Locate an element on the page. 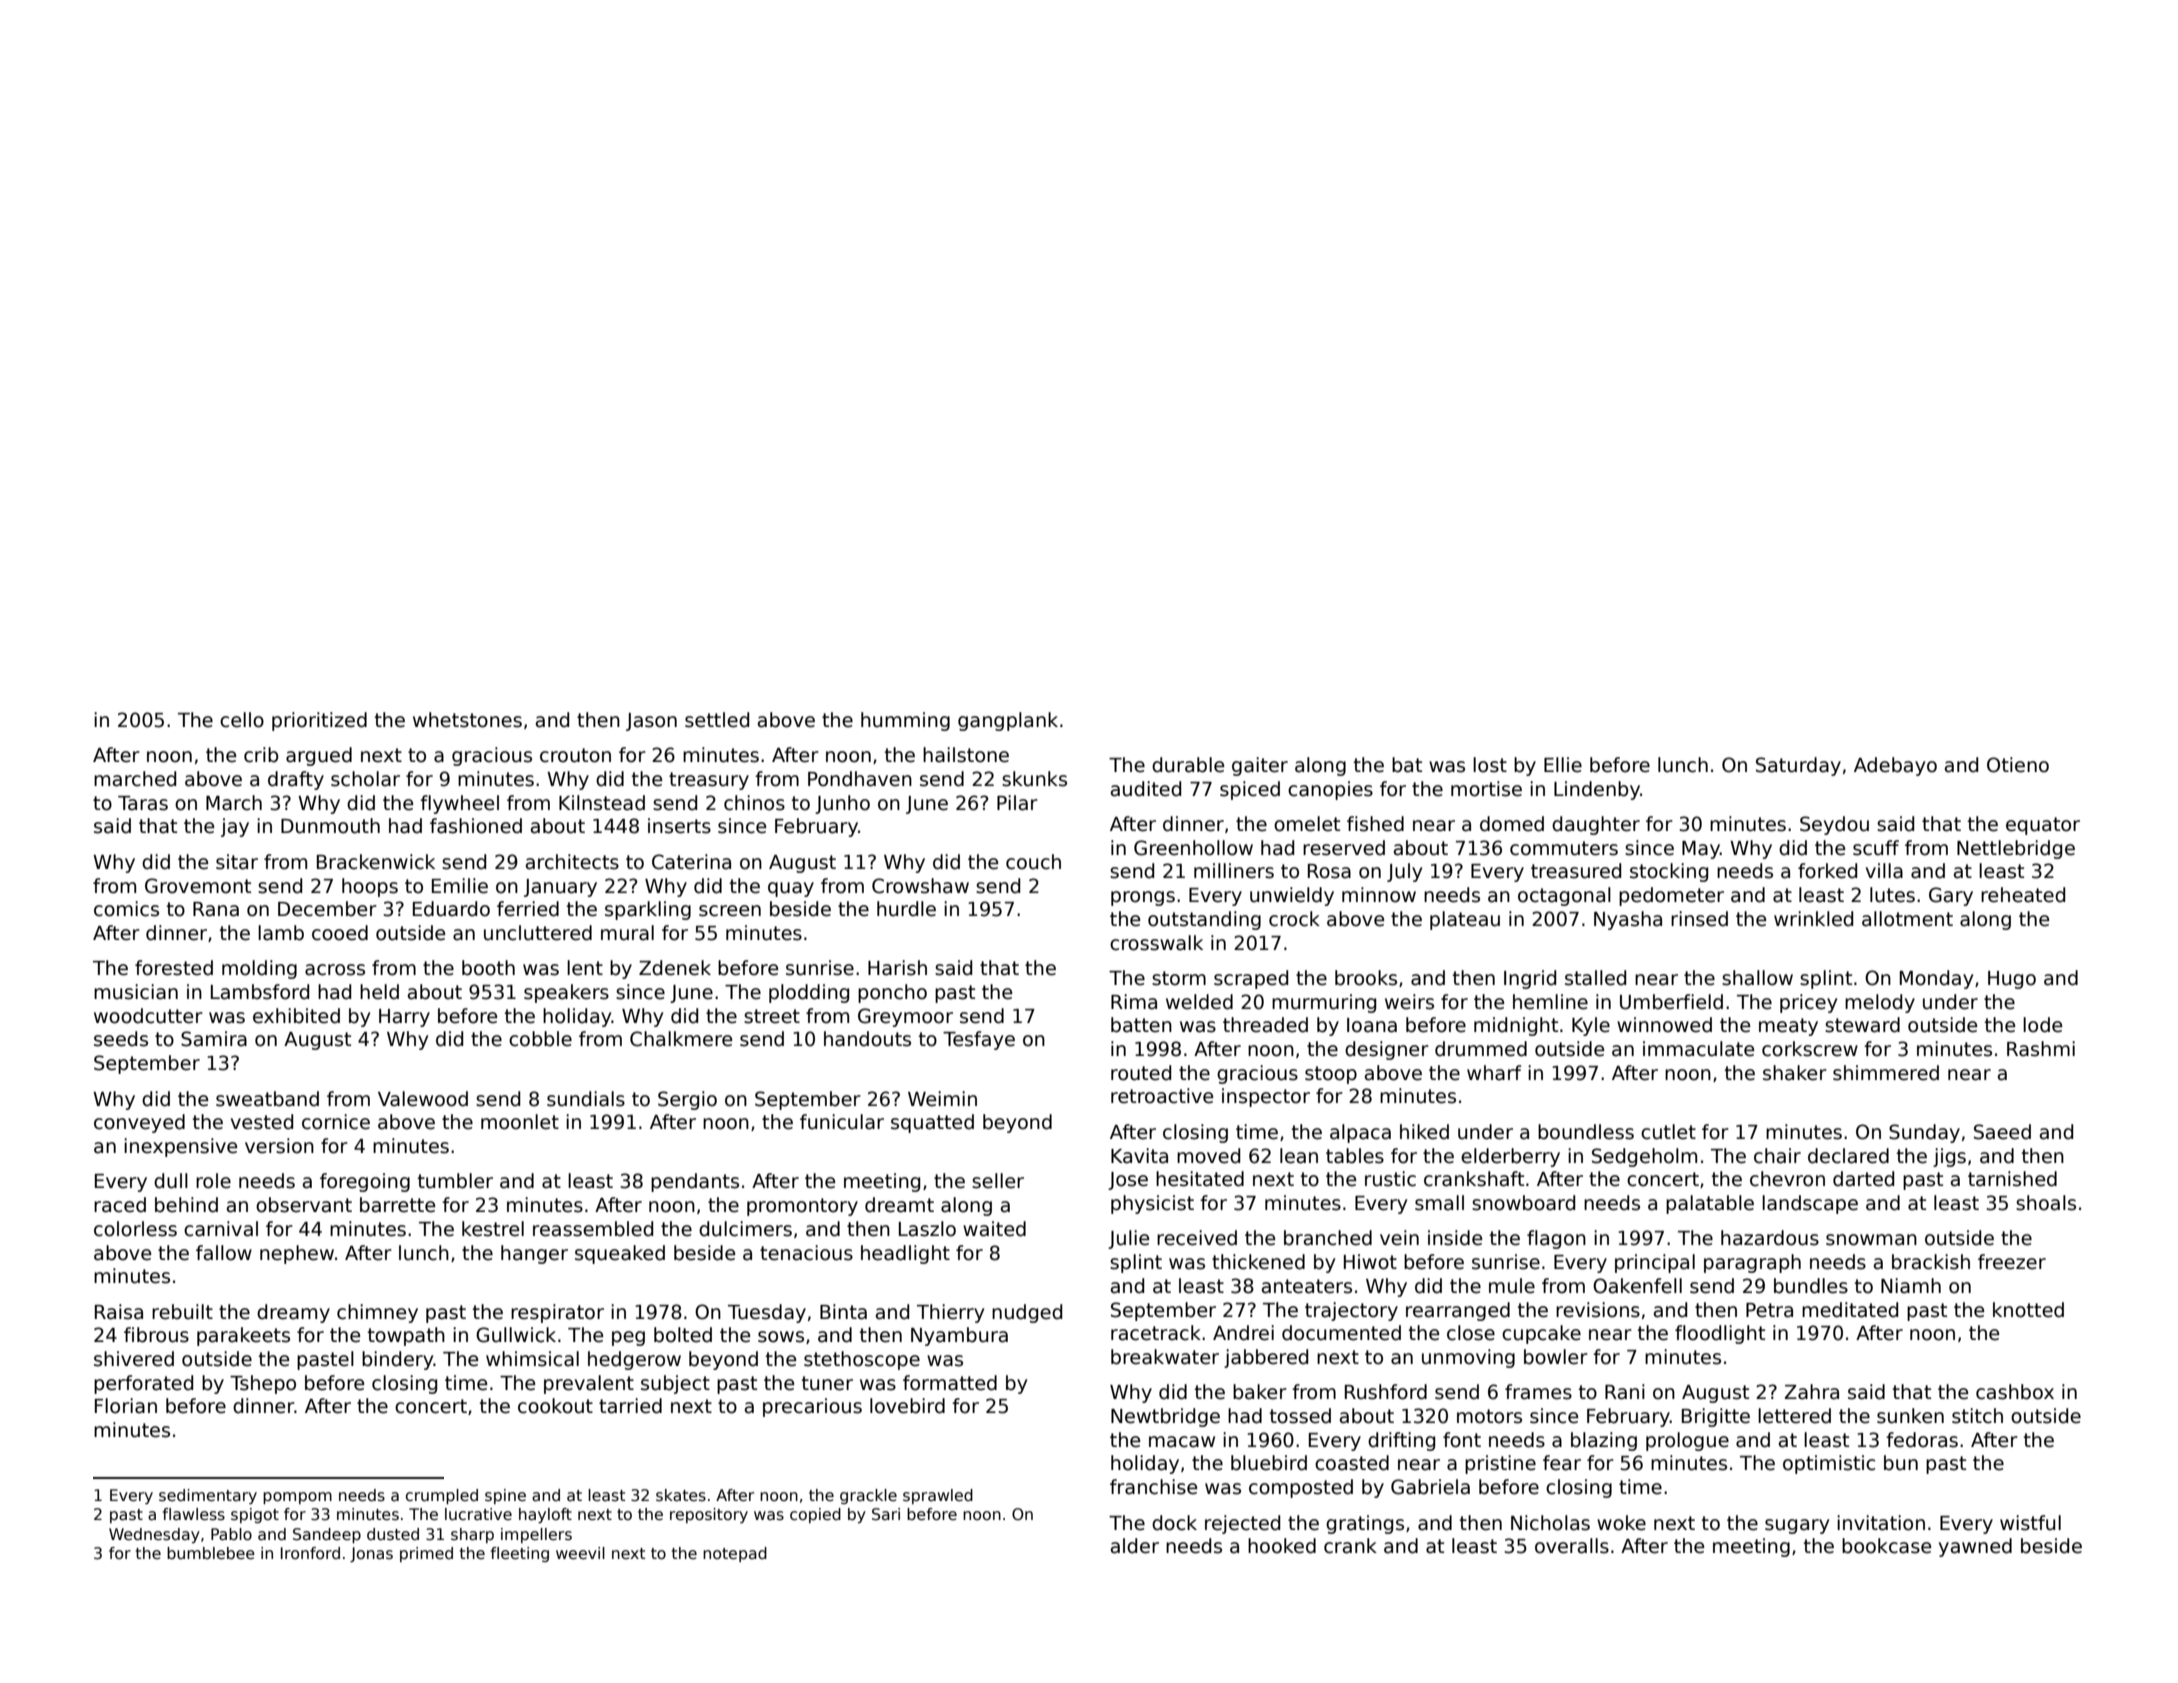 The image size is (2178, 1683). sedimentary is located at coordinates (208, 1496).
